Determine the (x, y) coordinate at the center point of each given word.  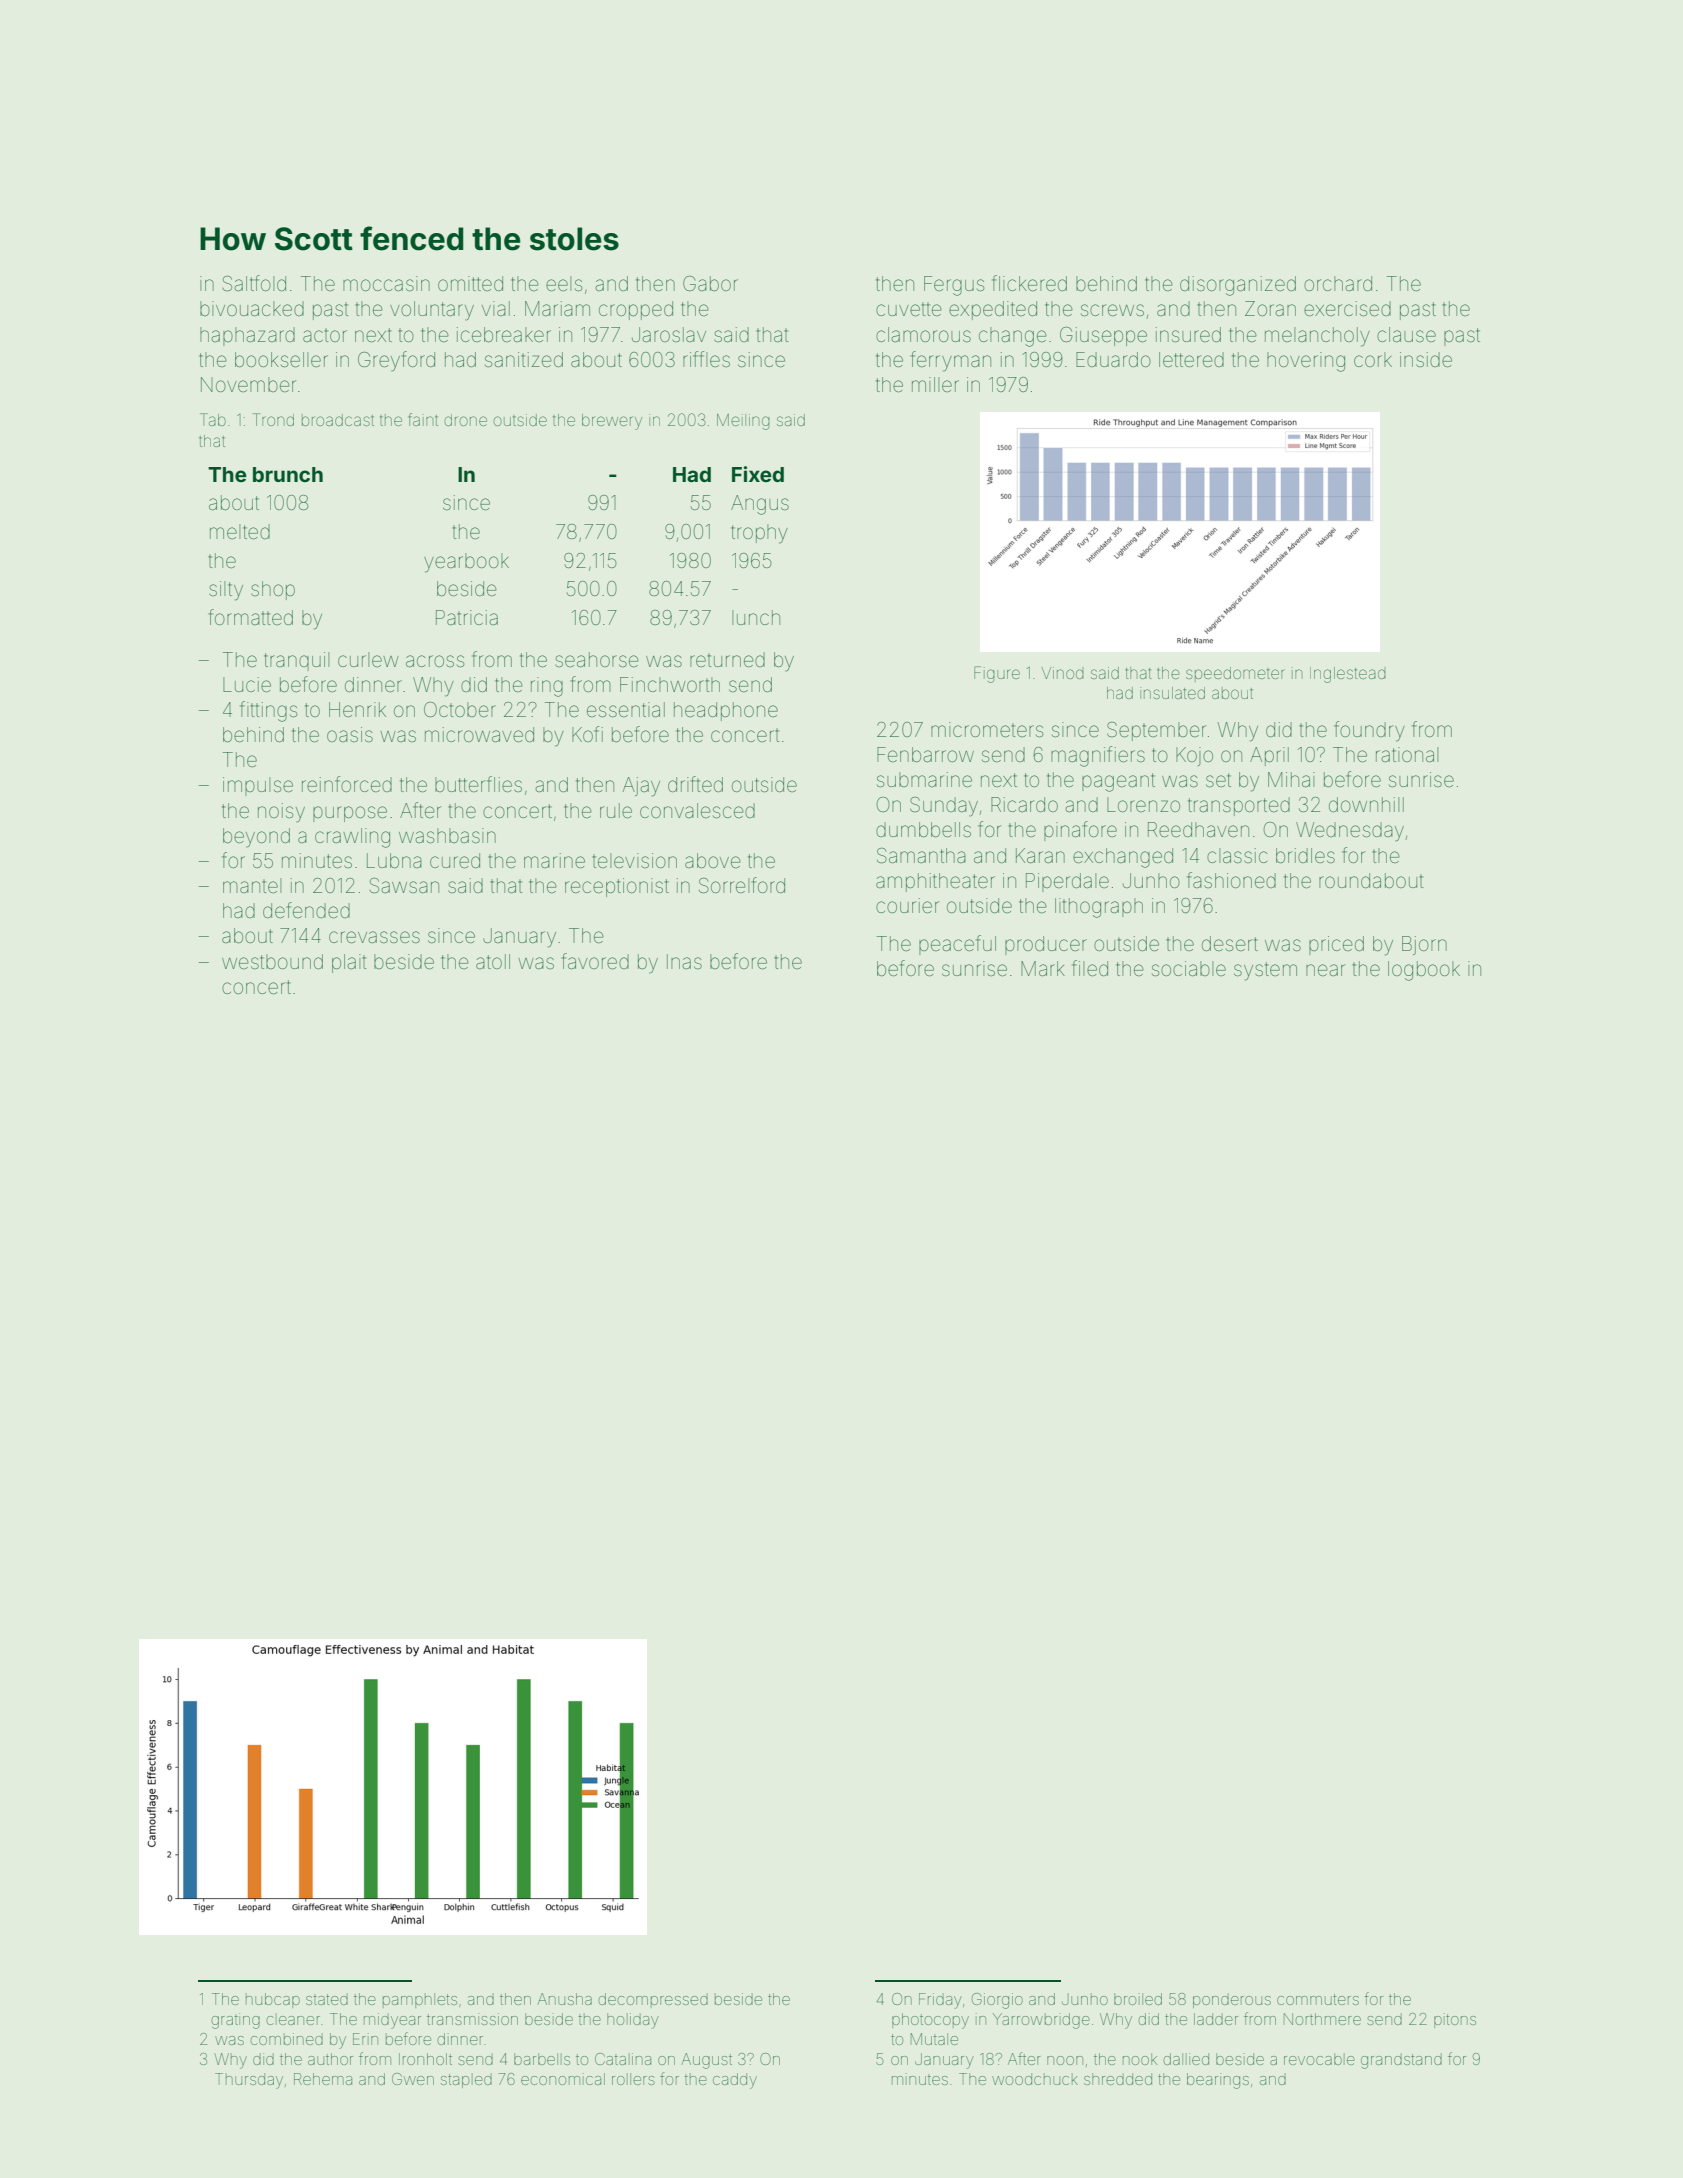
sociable (1189, 968)
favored (595, 961)
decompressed (653, 2000)
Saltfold (254, 283)
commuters (1318, 1999)
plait (349, 963)
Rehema (323, 2079)
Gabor (710, 283)
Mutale (934, 2039)
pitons (1455, 2020)
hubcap (273, 2000)
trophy (759, 534)
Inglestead (1348, 675)
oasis (350, 734)
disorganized (1238, 286)
